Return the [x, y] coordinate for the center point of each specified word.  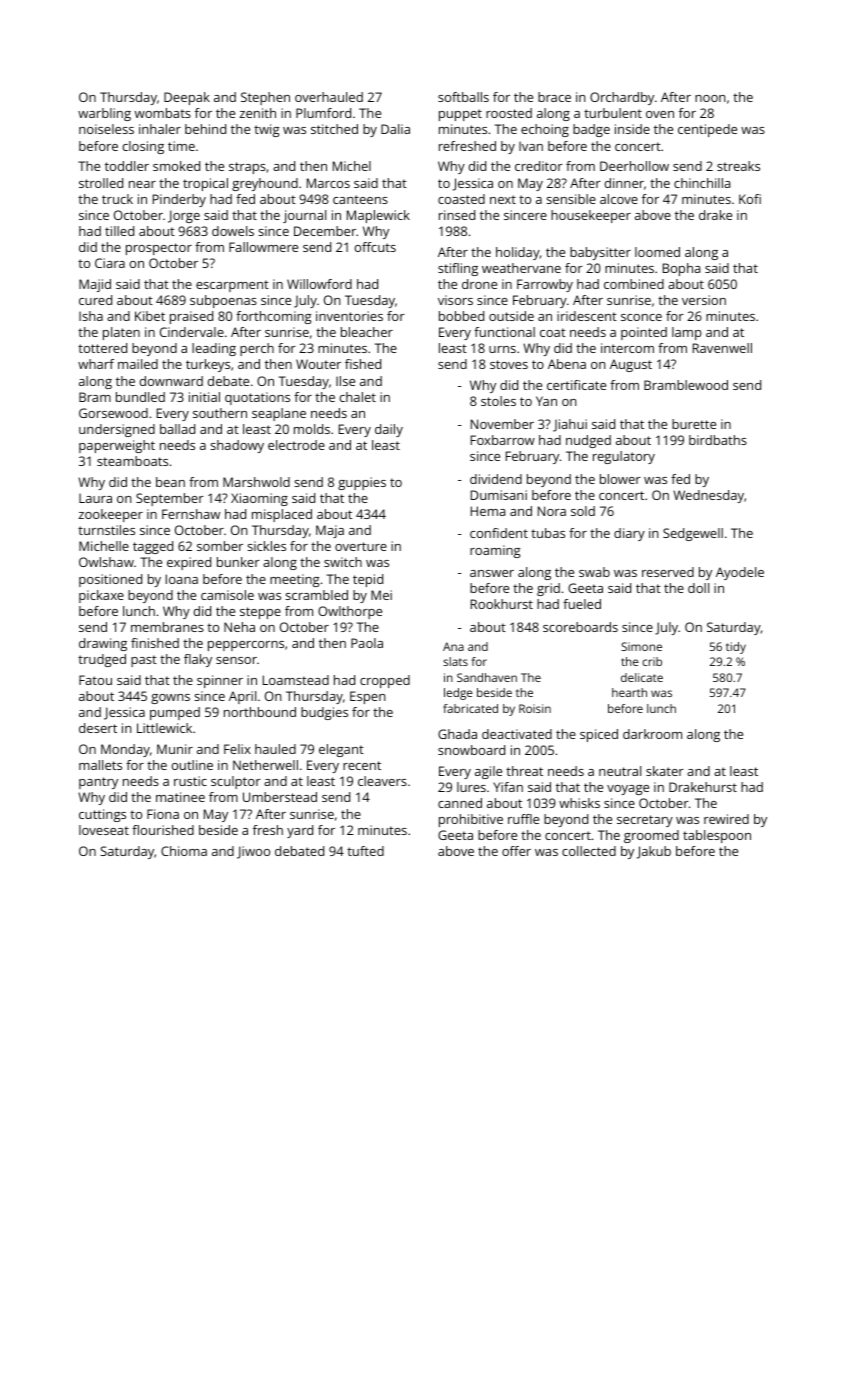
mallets [100, 765]
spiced [599, 735]
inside [632, 129]
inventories [349, 316]
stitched [334, 129]
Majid [95, 285]
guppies [362, 483]
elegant [341, 750]
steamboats [132, 461]
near [142, 184]
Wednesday [708, 496]
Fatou [95, 680]
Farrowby [545, 285]
